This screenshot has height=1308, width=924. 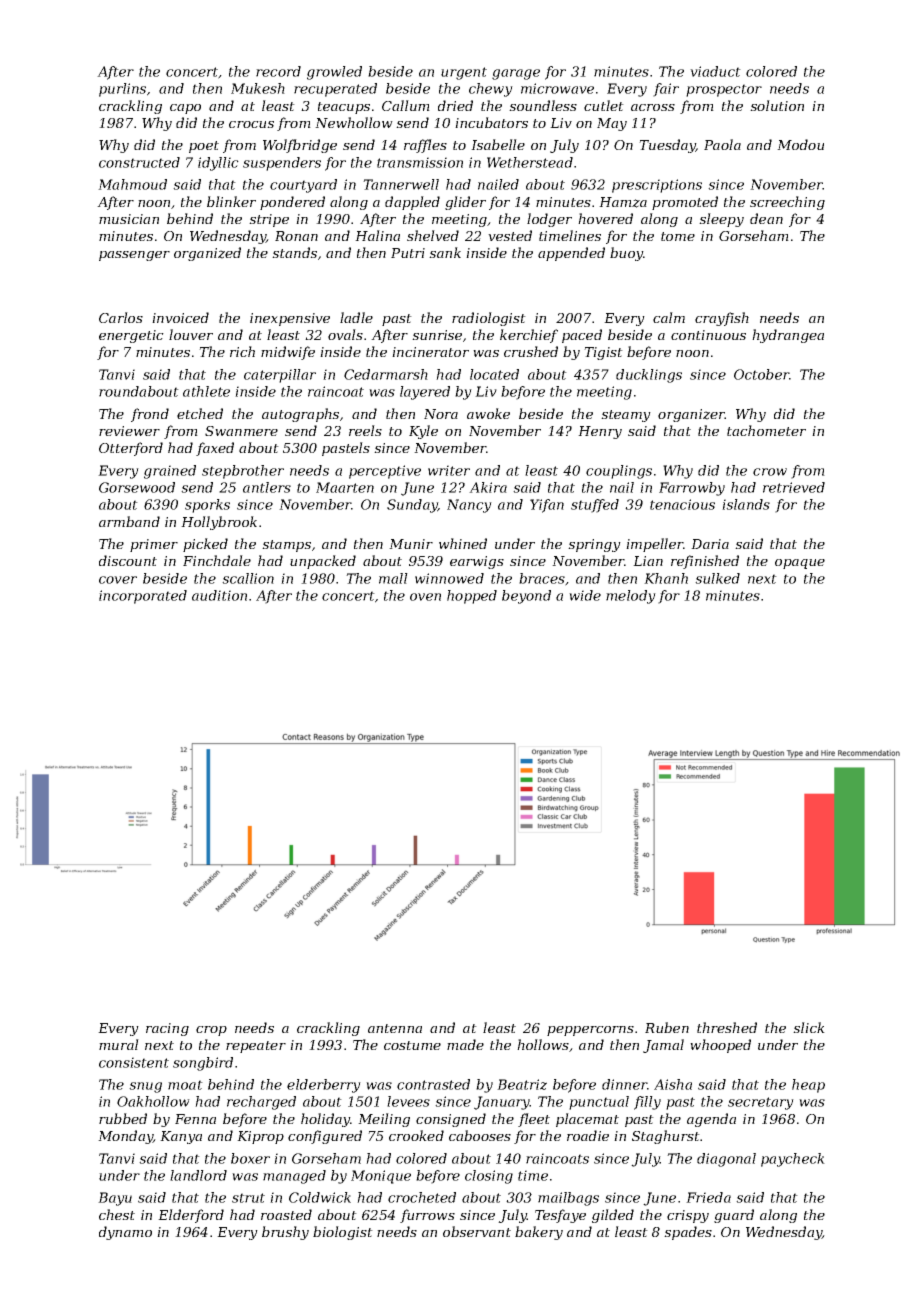 I want to click on paycheck, so click(x=793, y=1160).
